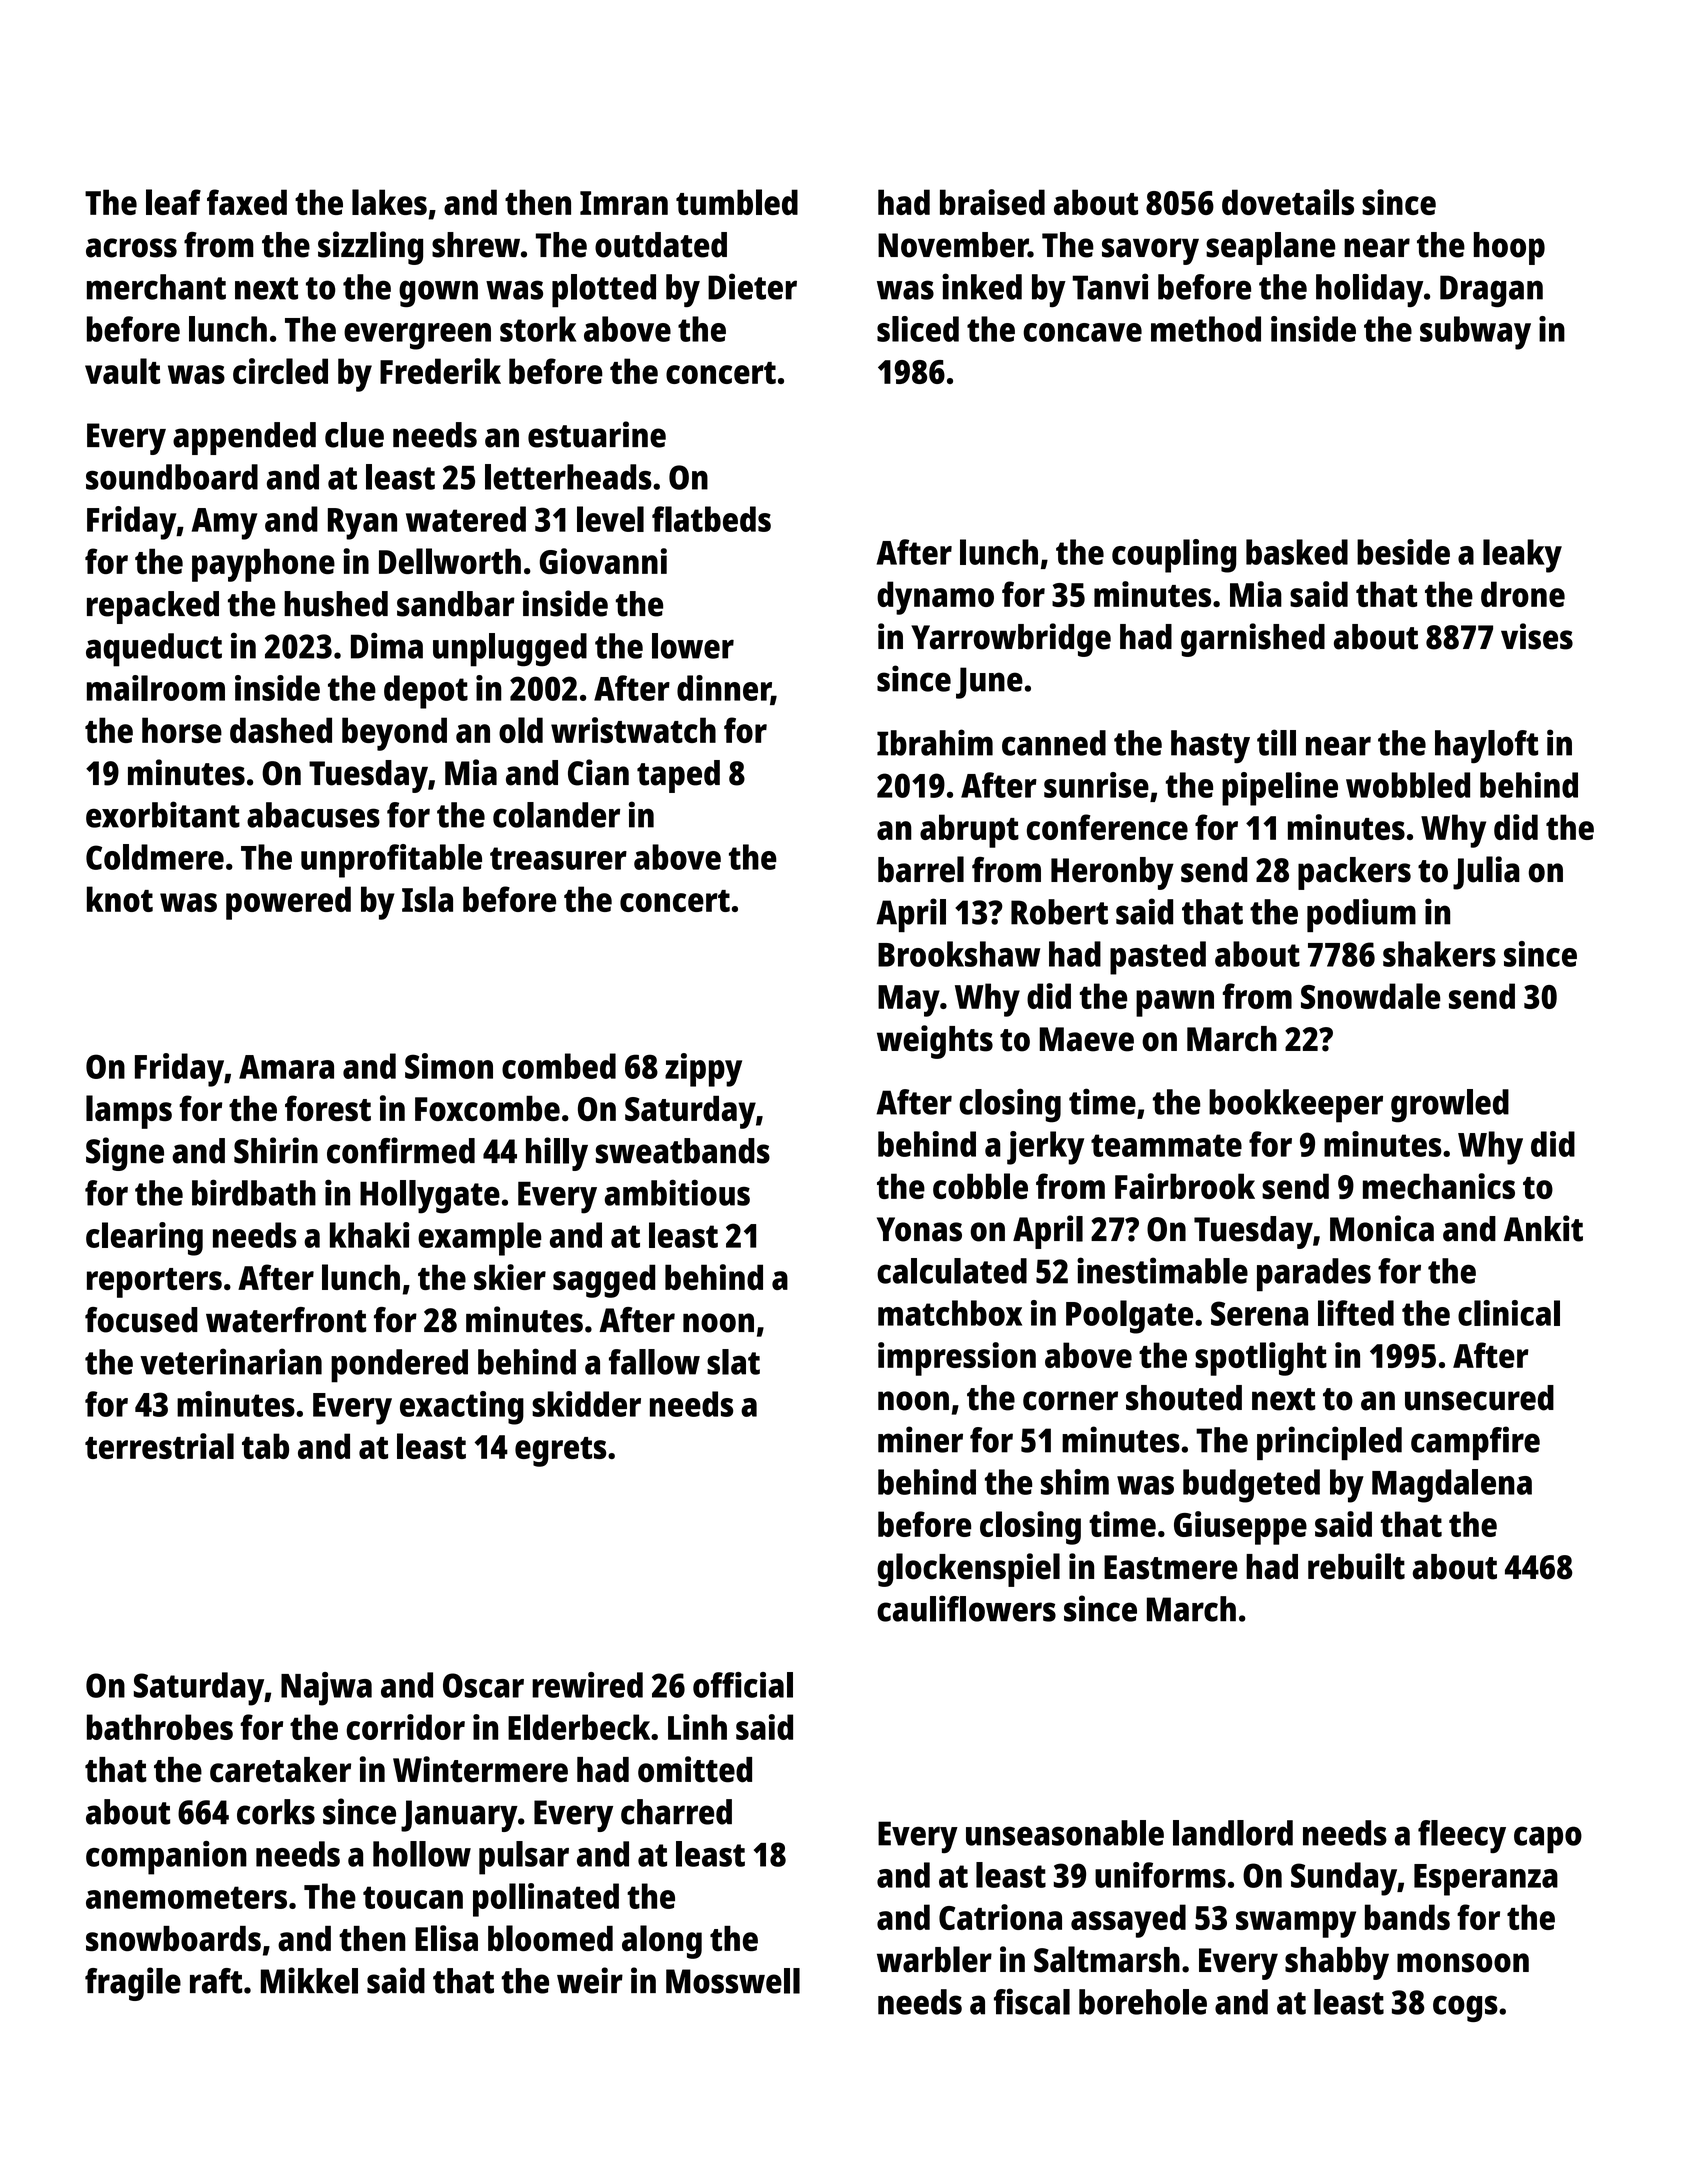 The image size is (1683, 2178). Describe the element at coordinates (1070, 1401) in the screenshot. I see `corner` at that location.
